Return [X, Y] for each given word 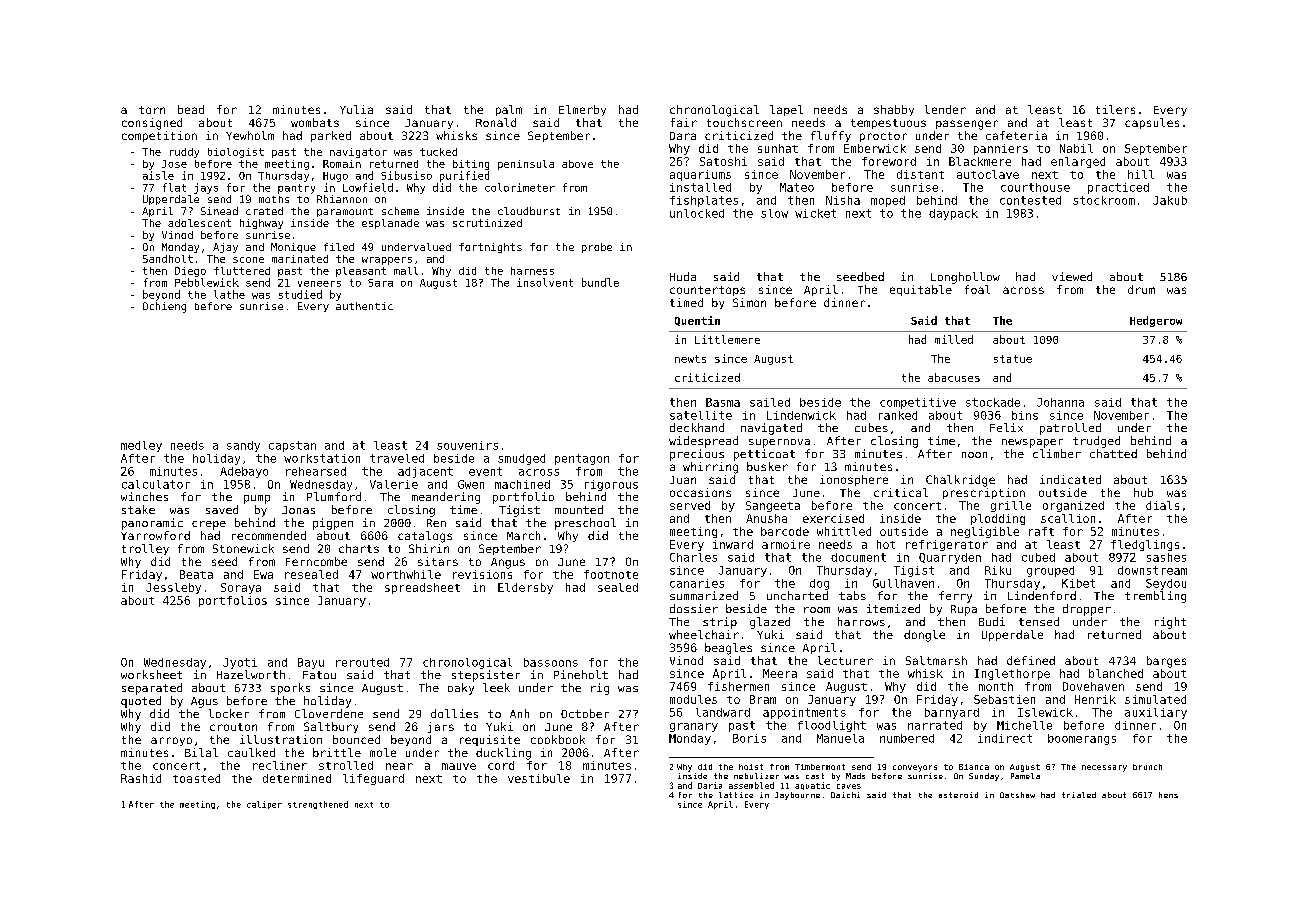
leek [496, 687]
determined [297, 778]
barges [1166, 662]
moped [888, 201]
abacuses [954, 377]
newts [690, 359]
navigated [771, 429]
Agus [204, 702]
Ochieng [164, 307]
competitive [918, 403]
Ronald [496, 122]
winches [144, 496]
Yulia [356, 109]
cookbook [558, 739]
